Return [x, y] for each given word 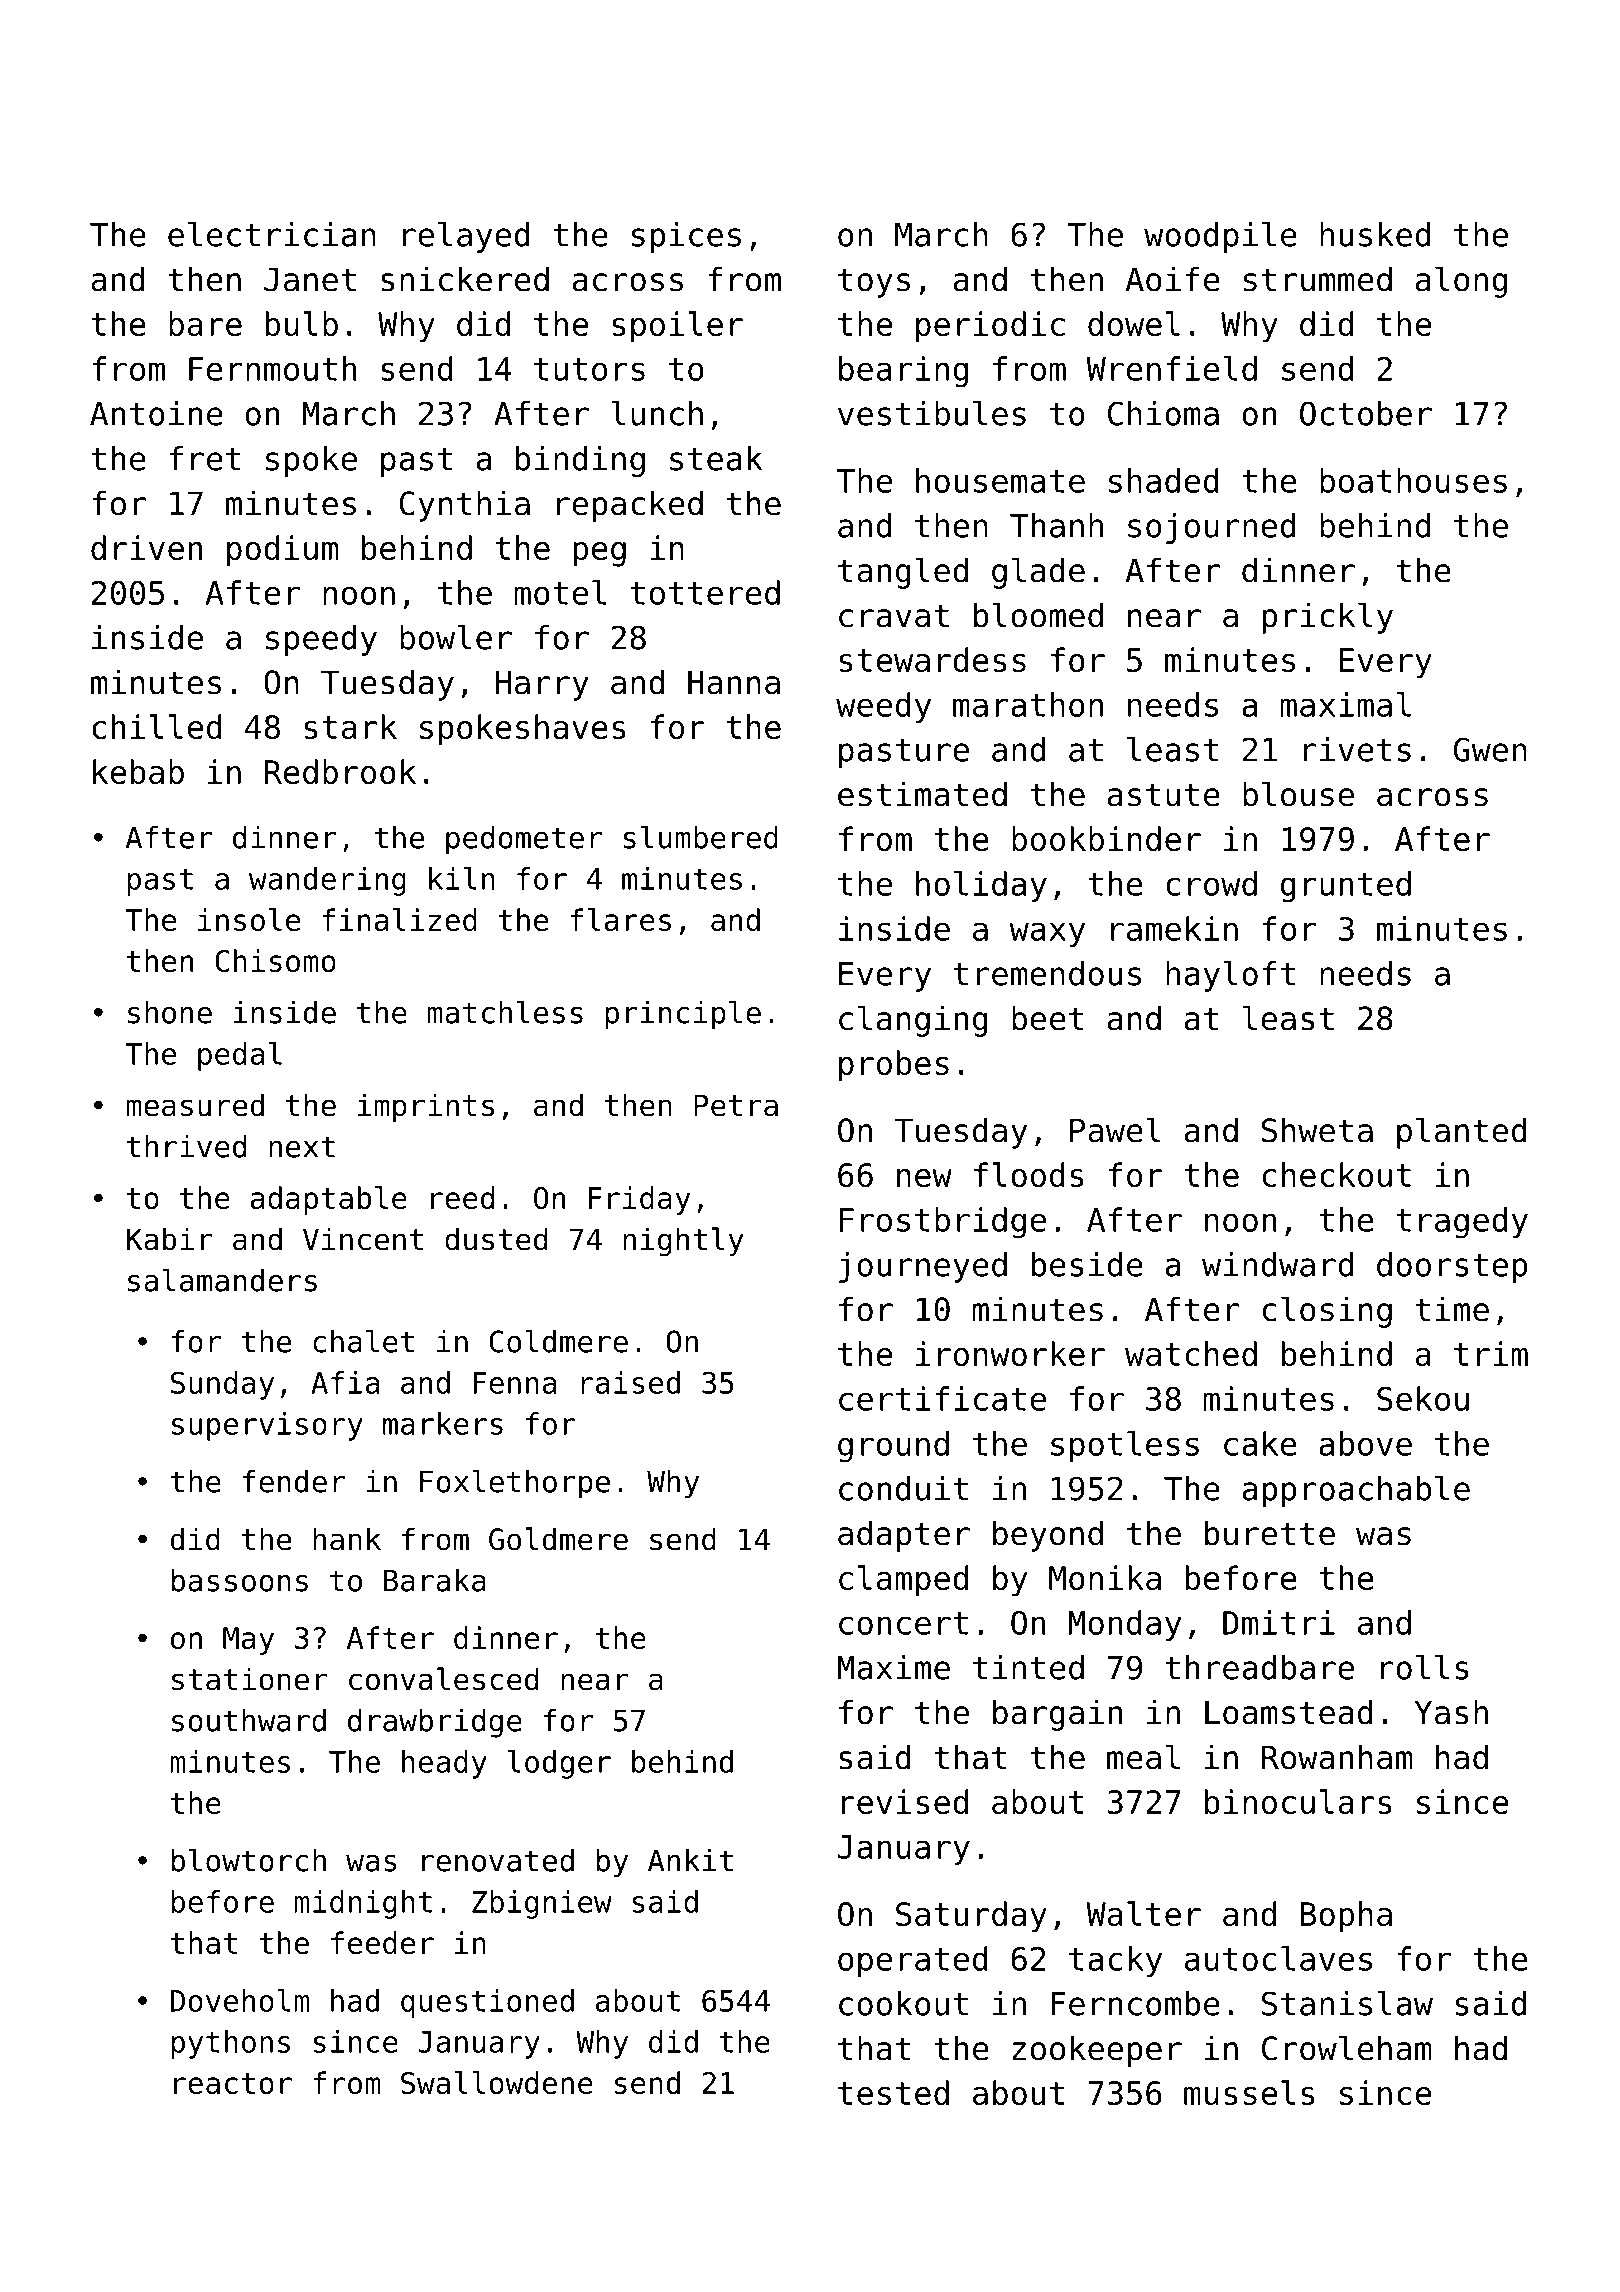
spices [686, 237]
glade [1038, 573]
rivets [1357, 749]
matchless [505, 1012]
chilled [157, 726]
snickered [465, 279]
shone [170, 1012]
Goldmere [558, 1539]
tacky [1115, 1961]
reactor [233, 2083]
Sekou [1423, 1398]
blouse [1298, 794]
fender [294, 1481]
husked [1375, 234]
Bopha [1346, 1917]
